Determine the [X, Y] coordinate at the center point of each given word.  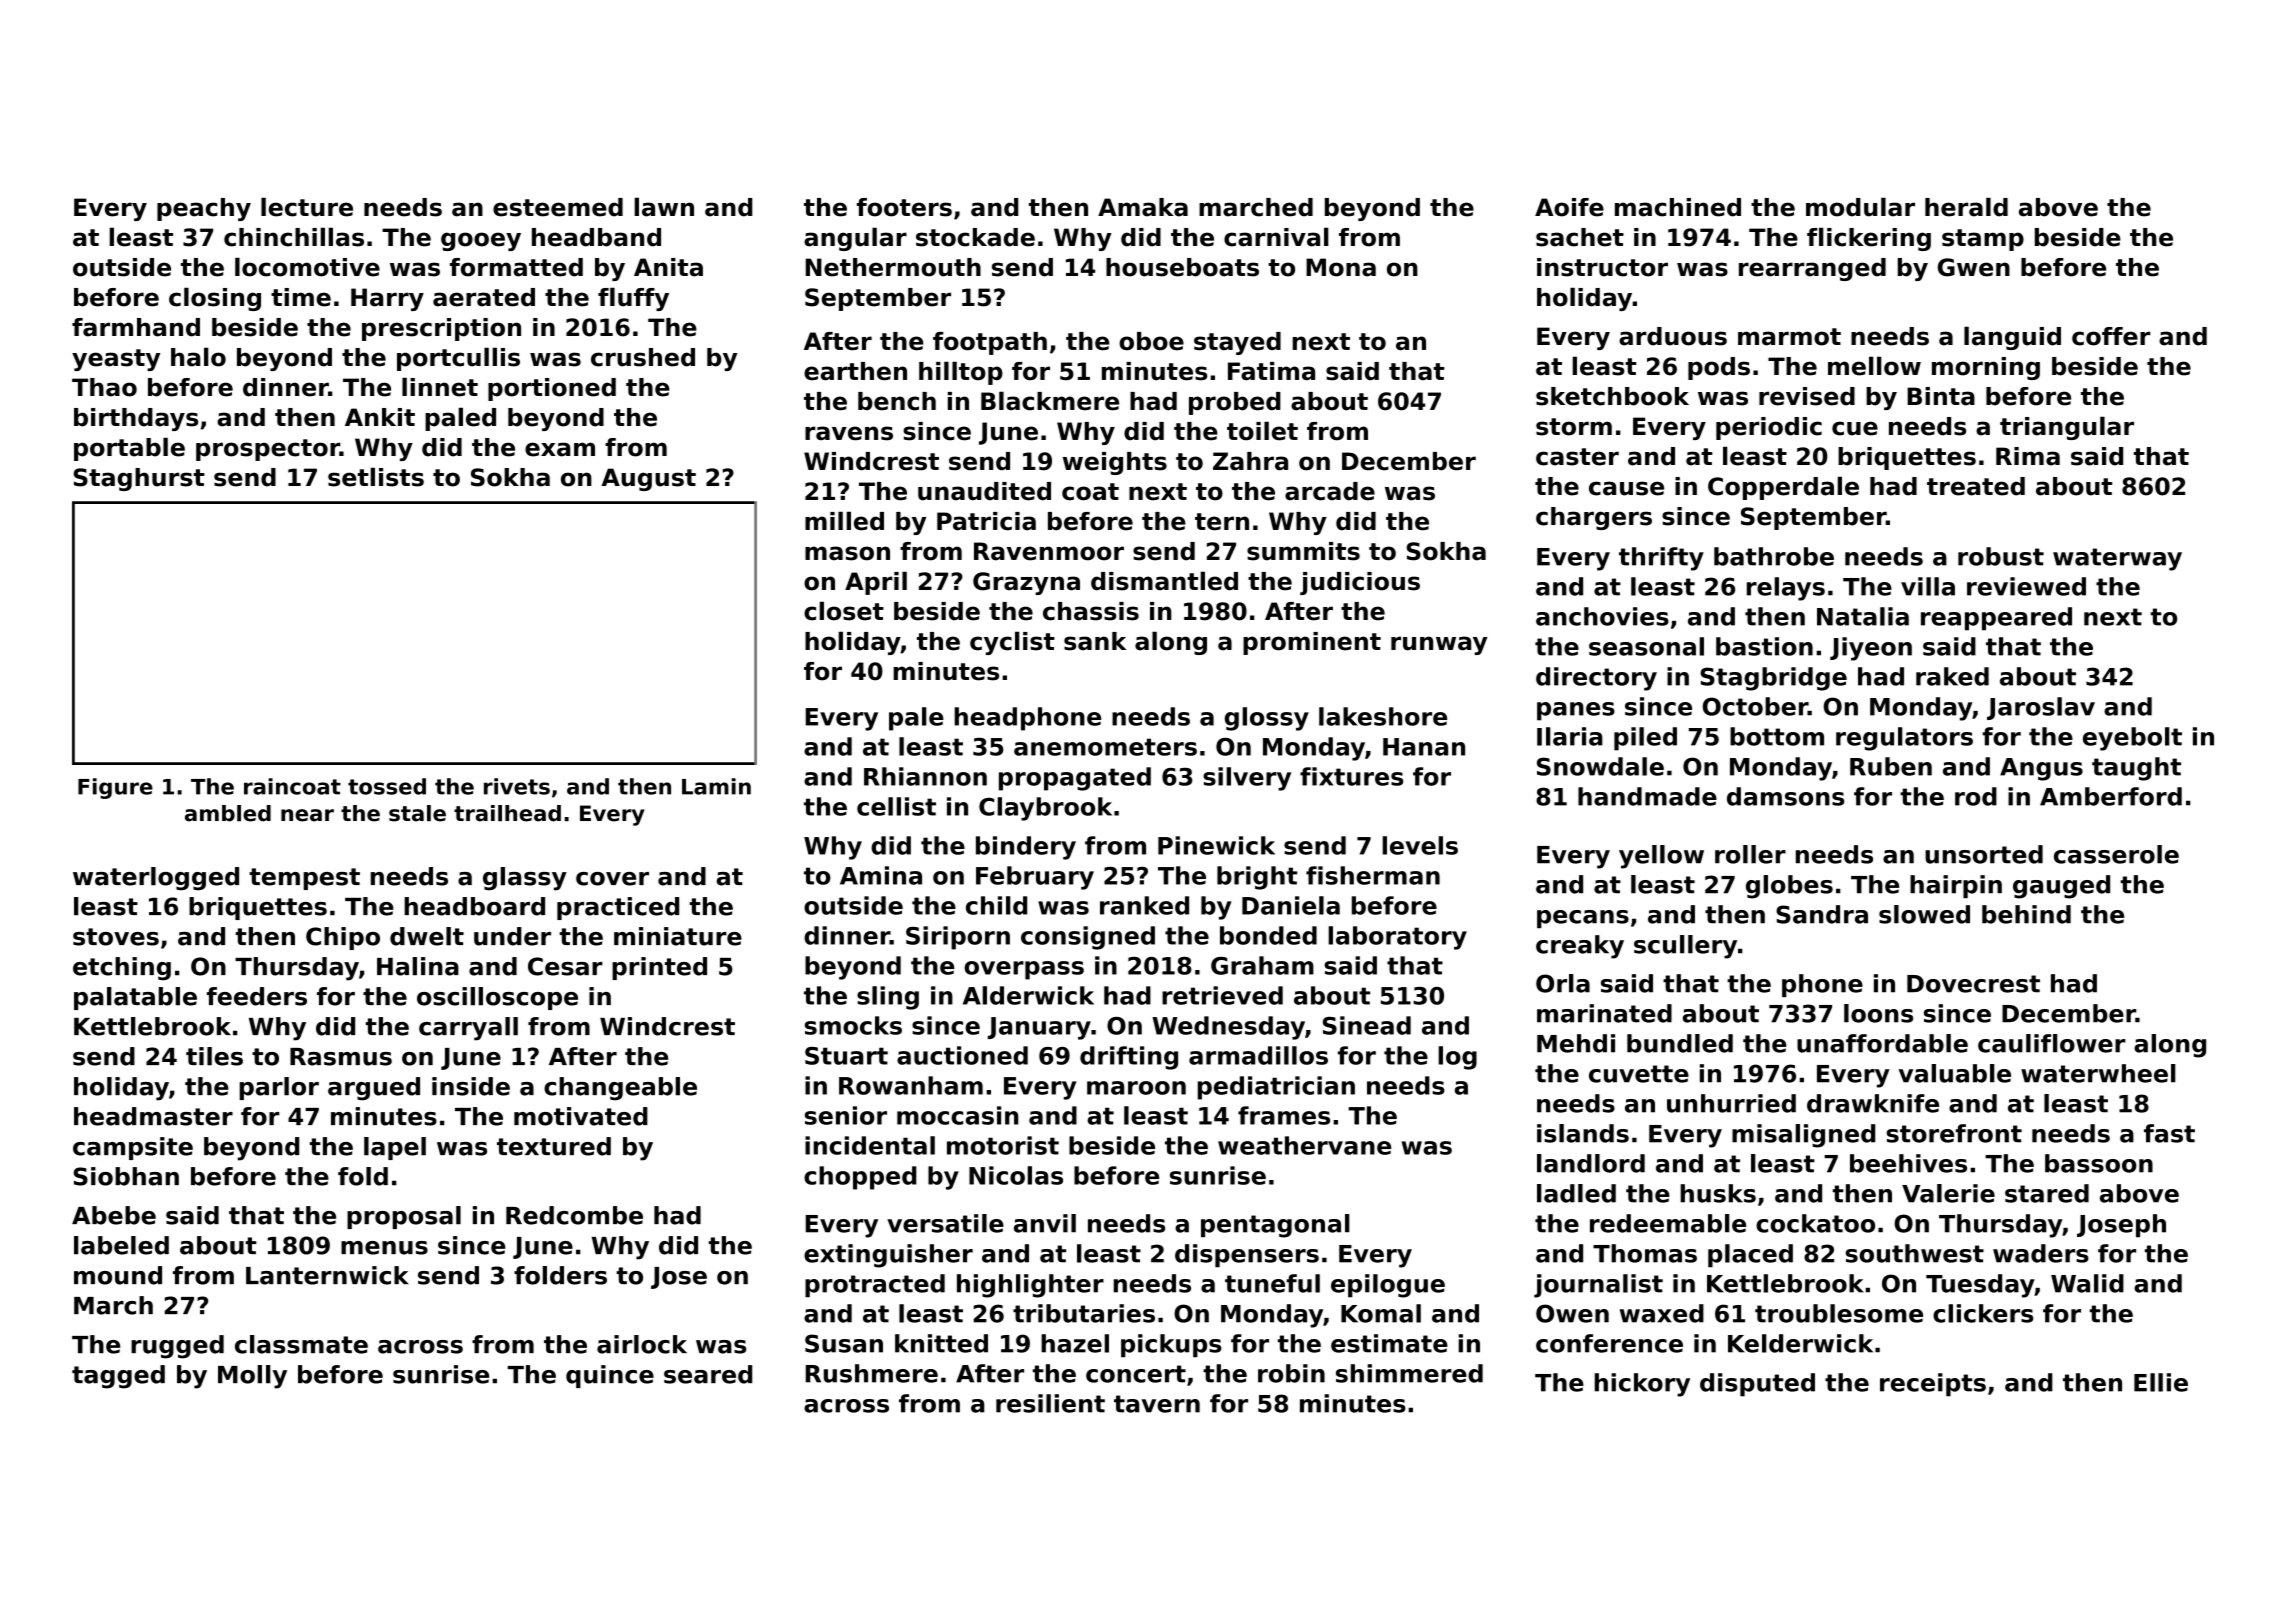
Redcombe [574, 1215]
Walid [2087, 1283]
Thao [104, 387]
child [996, 905]
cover [612, 879]
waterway [2117, 559]
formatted [516, 267]
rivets [517, 786]
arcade [1330, 491]
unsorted [1984, 854]
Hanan [1424, 747]
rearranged [1812, 269]
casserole [2116, 854]
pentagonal [1275, 1226]
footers [904, 207]
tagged [118, 1377]
